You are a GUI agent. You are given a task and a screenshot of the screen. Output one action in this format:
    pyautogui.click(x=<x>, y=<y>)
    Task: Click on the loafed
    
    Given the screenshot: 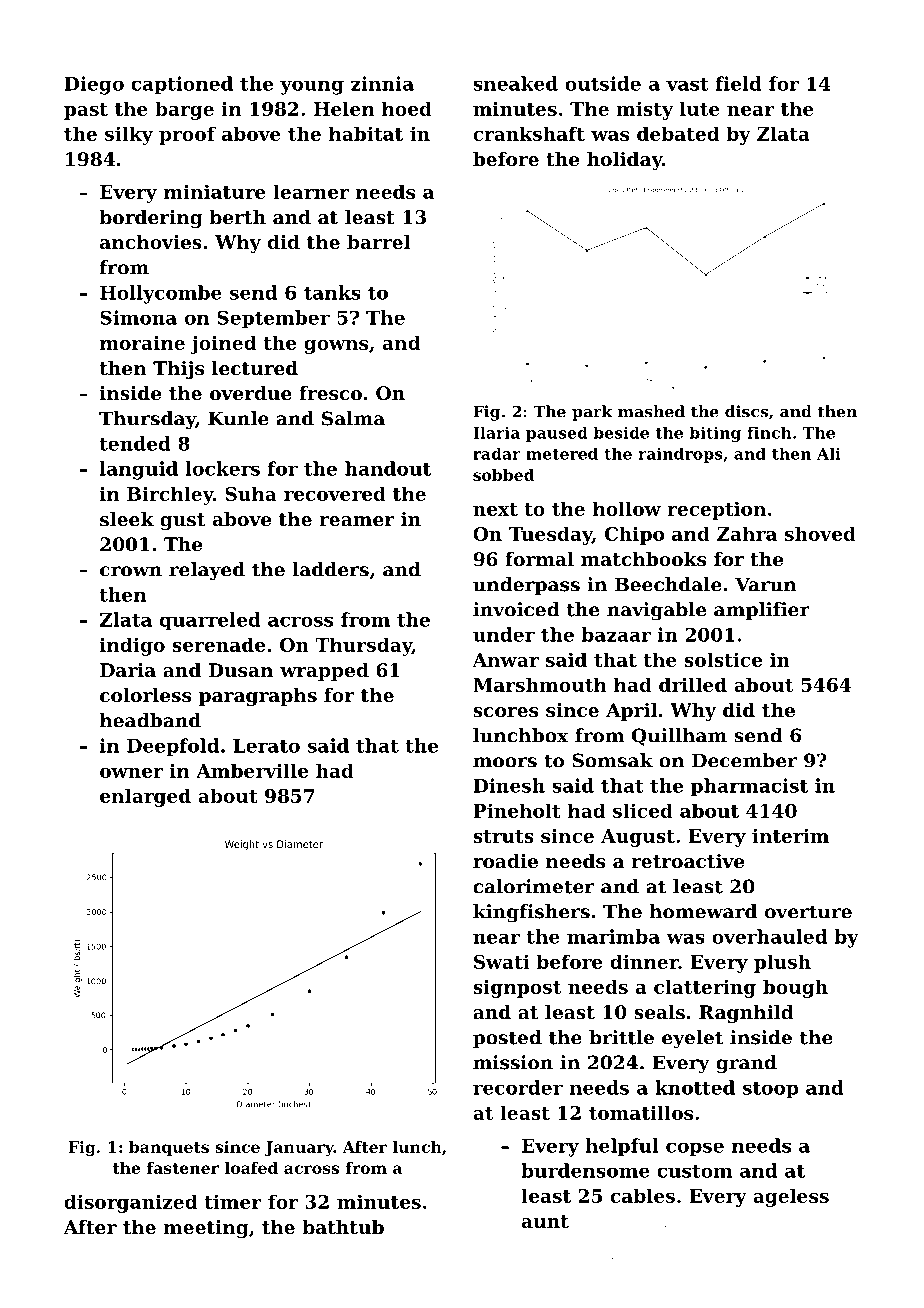 What is the action you would take?
    pyautogui.click(x=251, y=1168)
